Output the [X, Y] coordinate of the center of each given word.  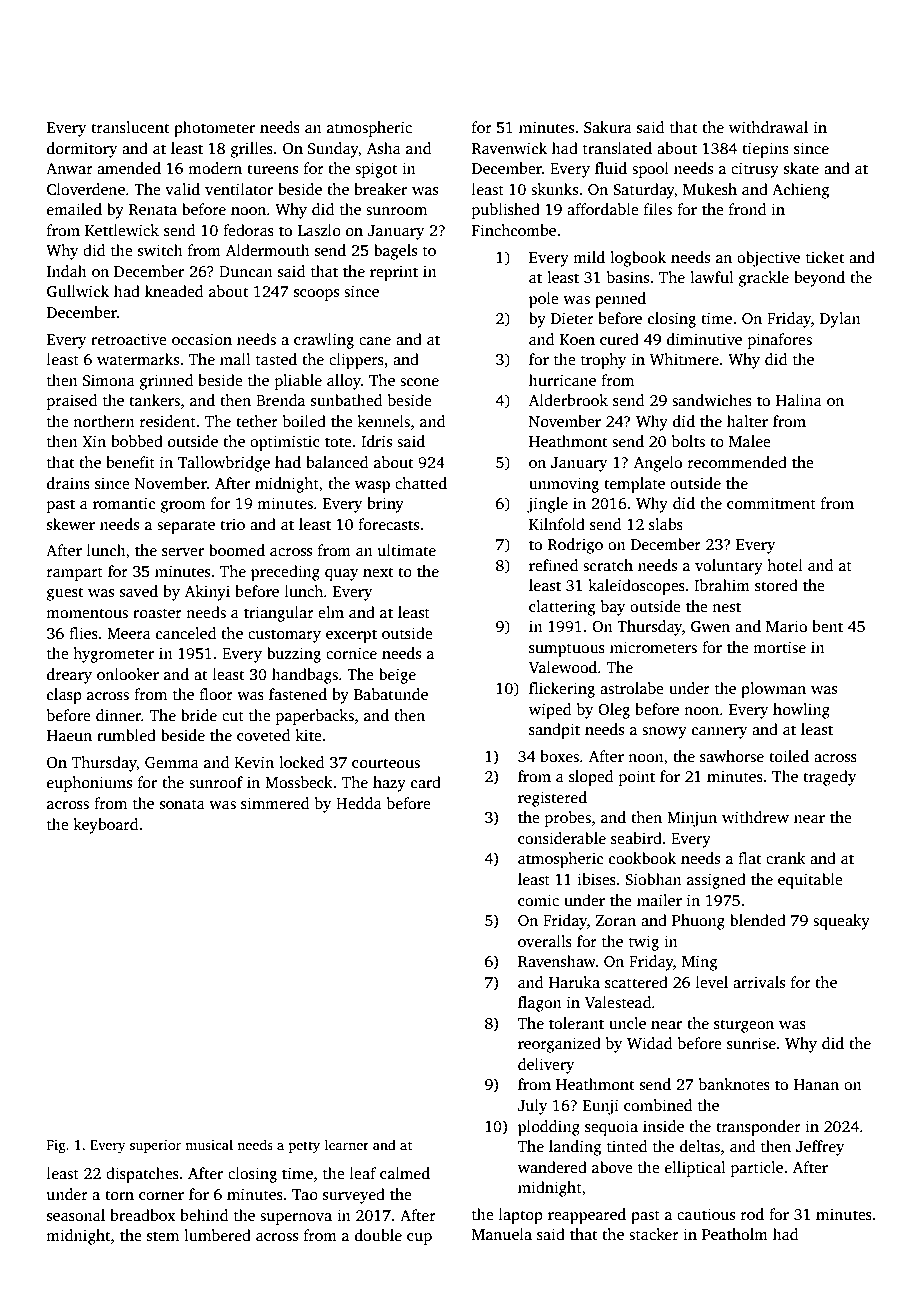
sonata [182, 804]
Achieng [800, 191]
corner [161, 1196]
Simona [109, 380]
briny [385, 505]
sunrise [751, 1043]
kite [308, 735]
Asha [384, 148]
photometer [214, 129]
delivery [546, 1066]
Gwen [710, 627]
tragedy [830, 778]
